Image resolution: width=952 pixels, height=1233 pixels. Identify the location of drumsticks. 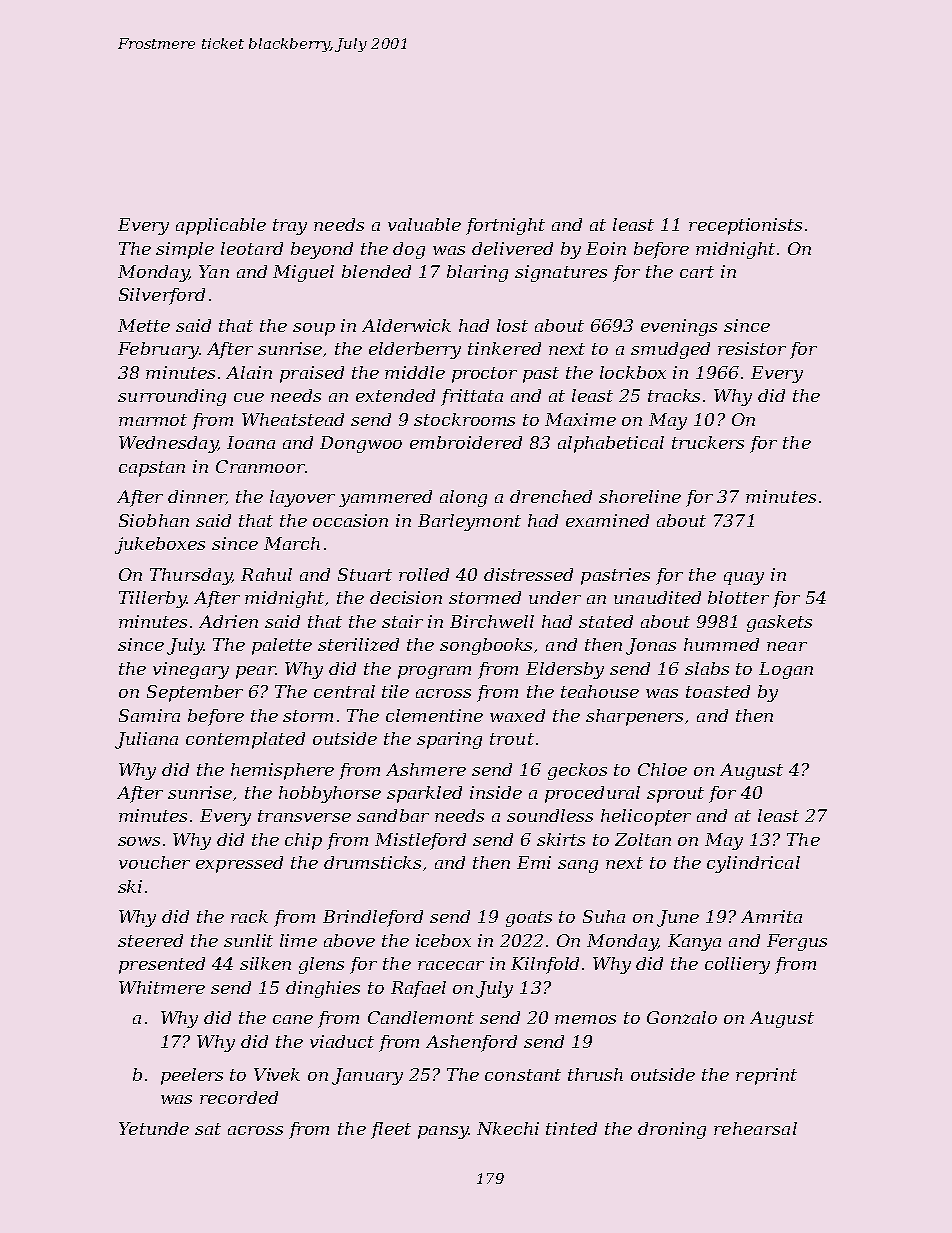
(372, 862).
